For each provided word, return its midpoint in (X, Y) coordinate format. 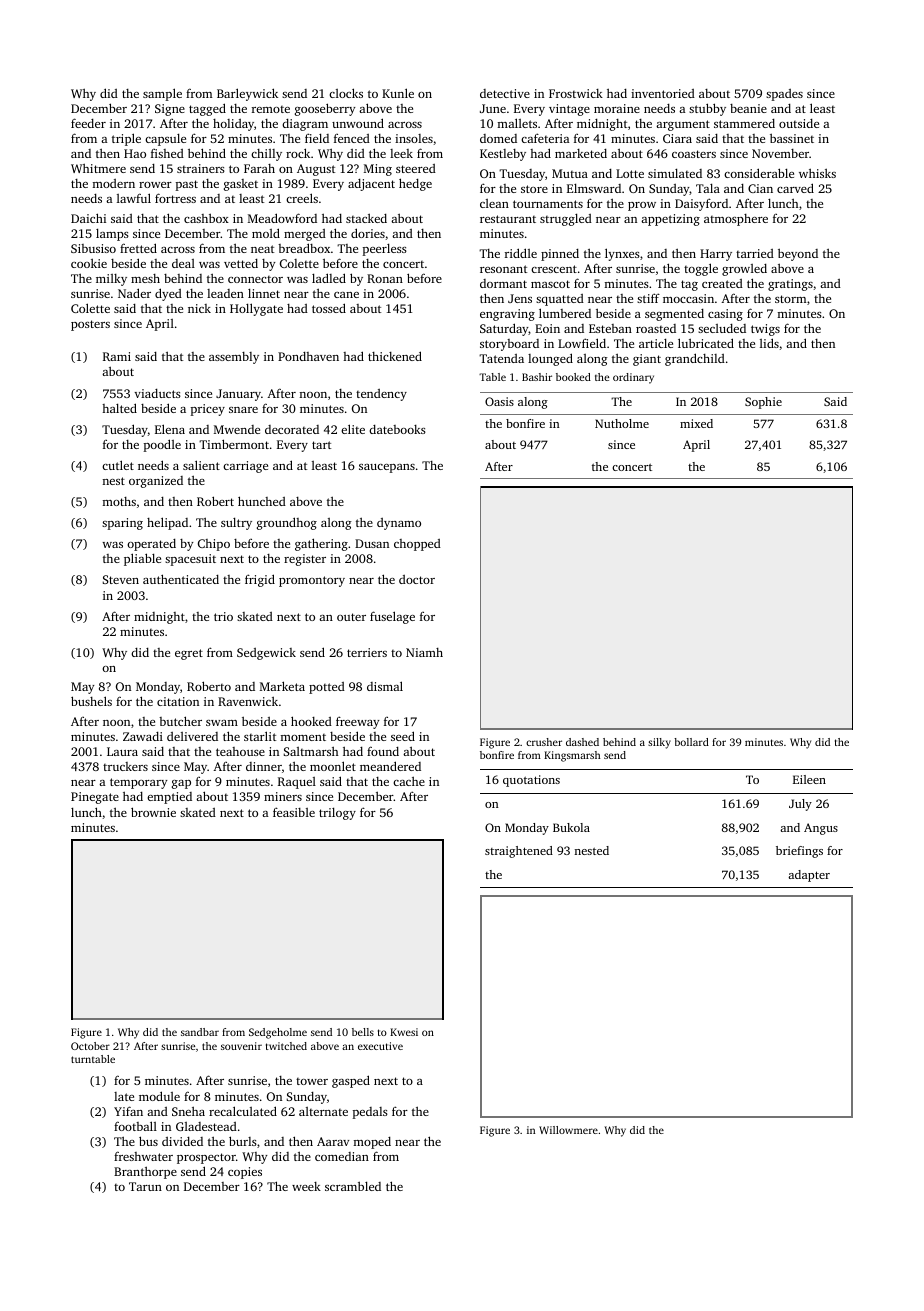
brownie (153, 812)
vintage (569, 110)
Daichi (88, 218)
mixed (696, 423)
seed (403, 736)
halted (119, 408)
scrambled (353, 1186)
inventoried (663, 93)
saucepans (387, 468)
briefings (799, 852)
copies (245, 1173)
